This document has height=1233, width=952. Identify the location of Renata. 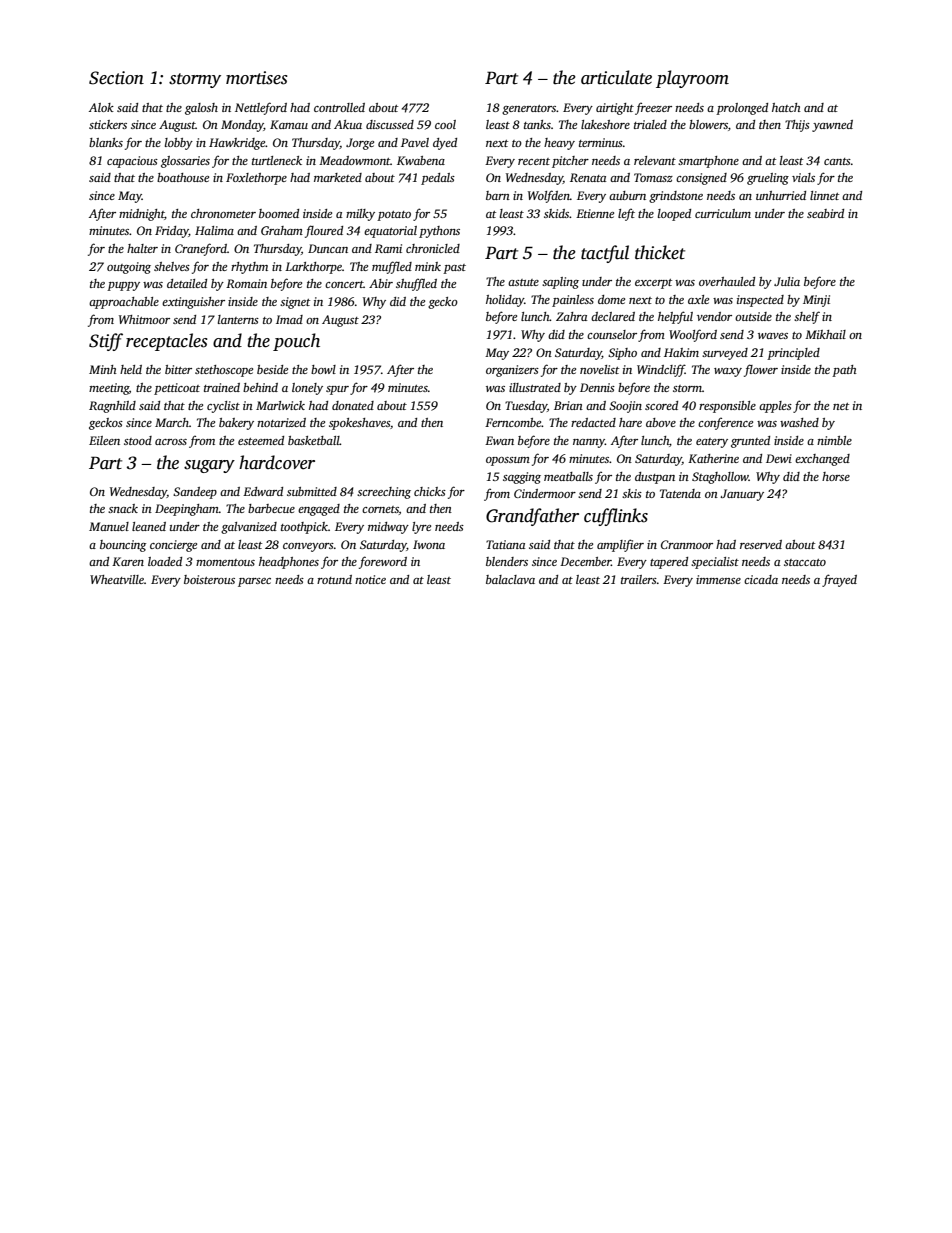
(588, 177).
